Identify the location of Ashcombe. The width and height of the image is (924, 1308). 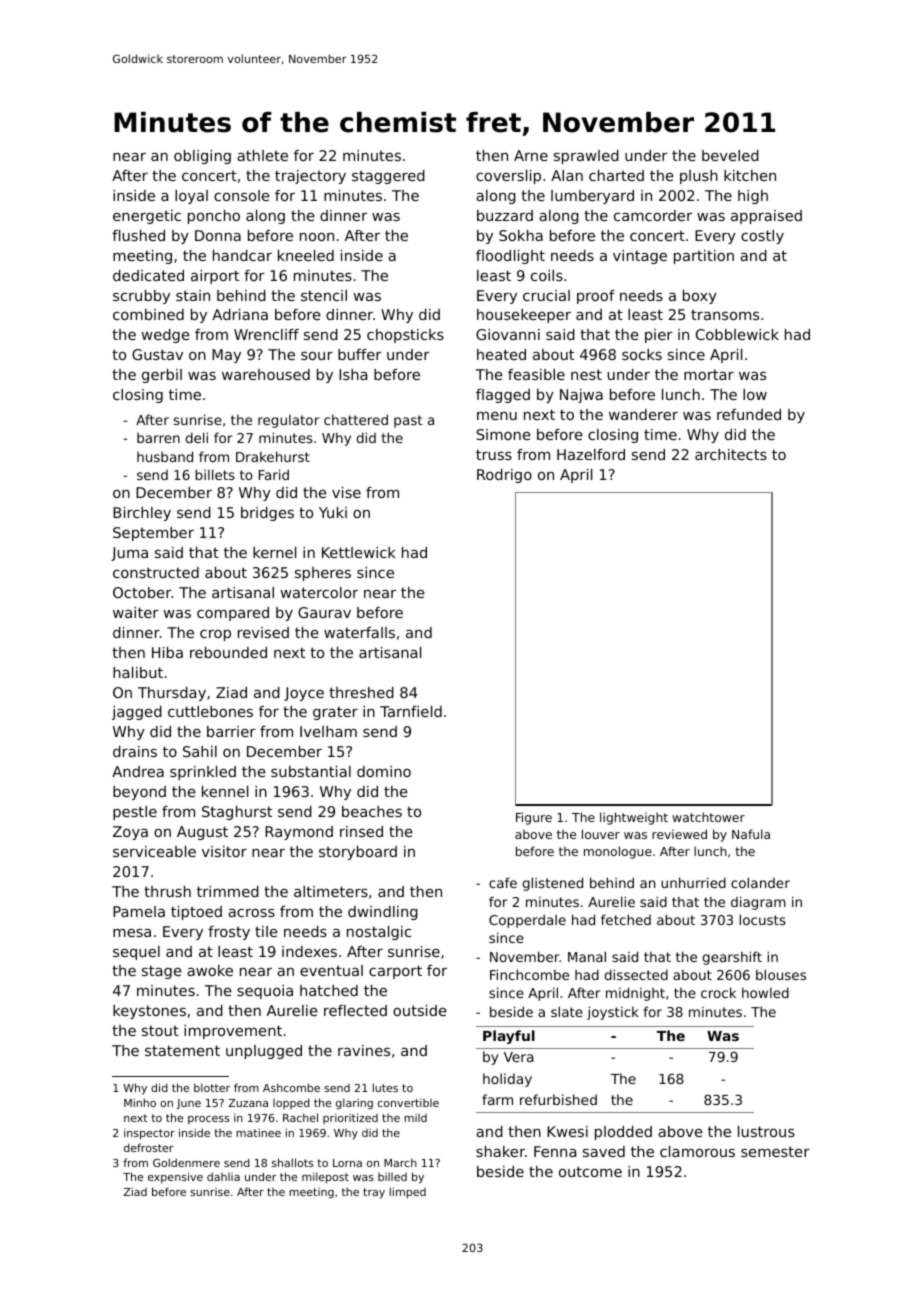
(291, 1087).
